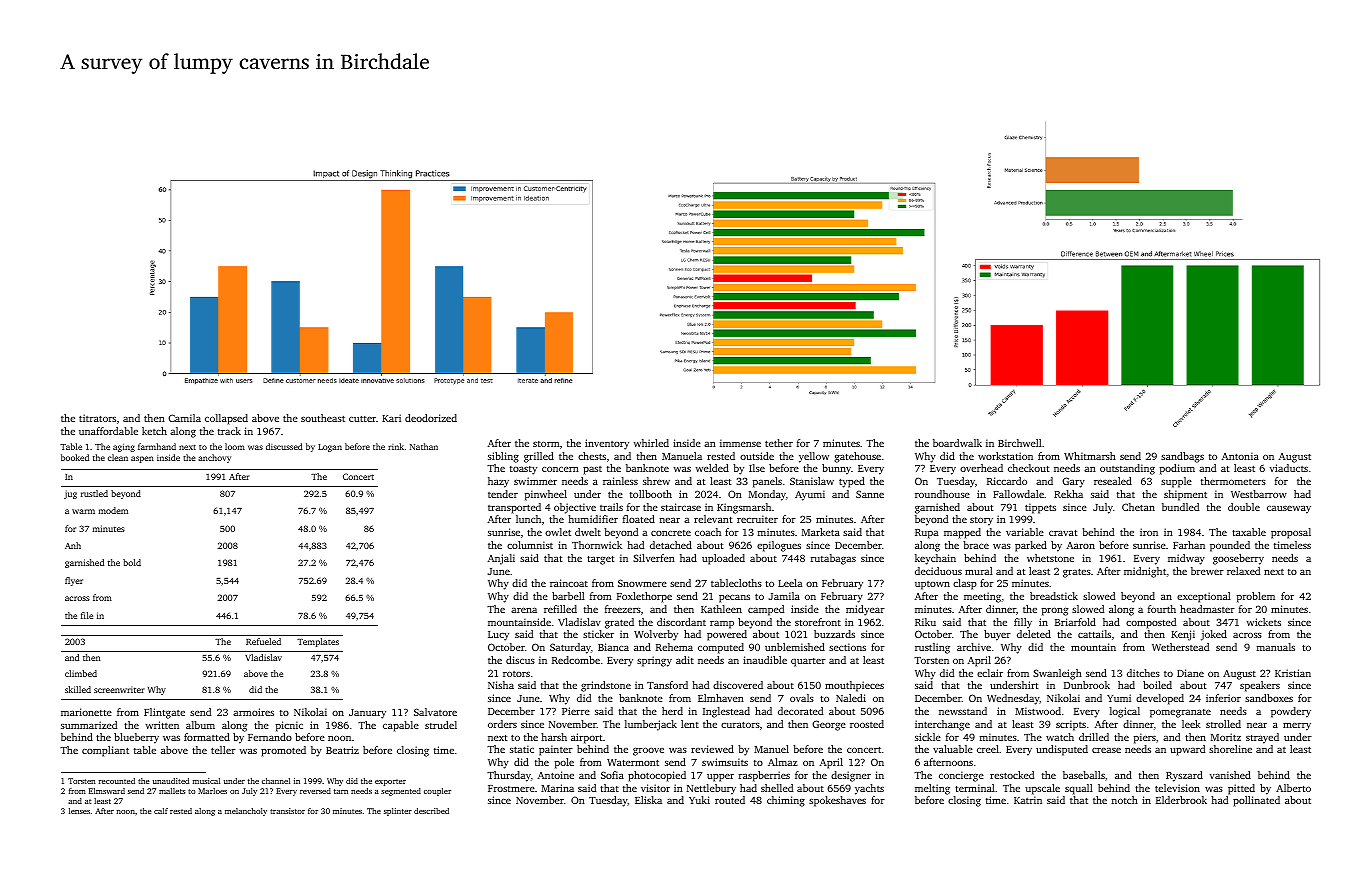  Describe the element at coordinates (1020, 443) in the page. I see `Birchwell` at that location.
